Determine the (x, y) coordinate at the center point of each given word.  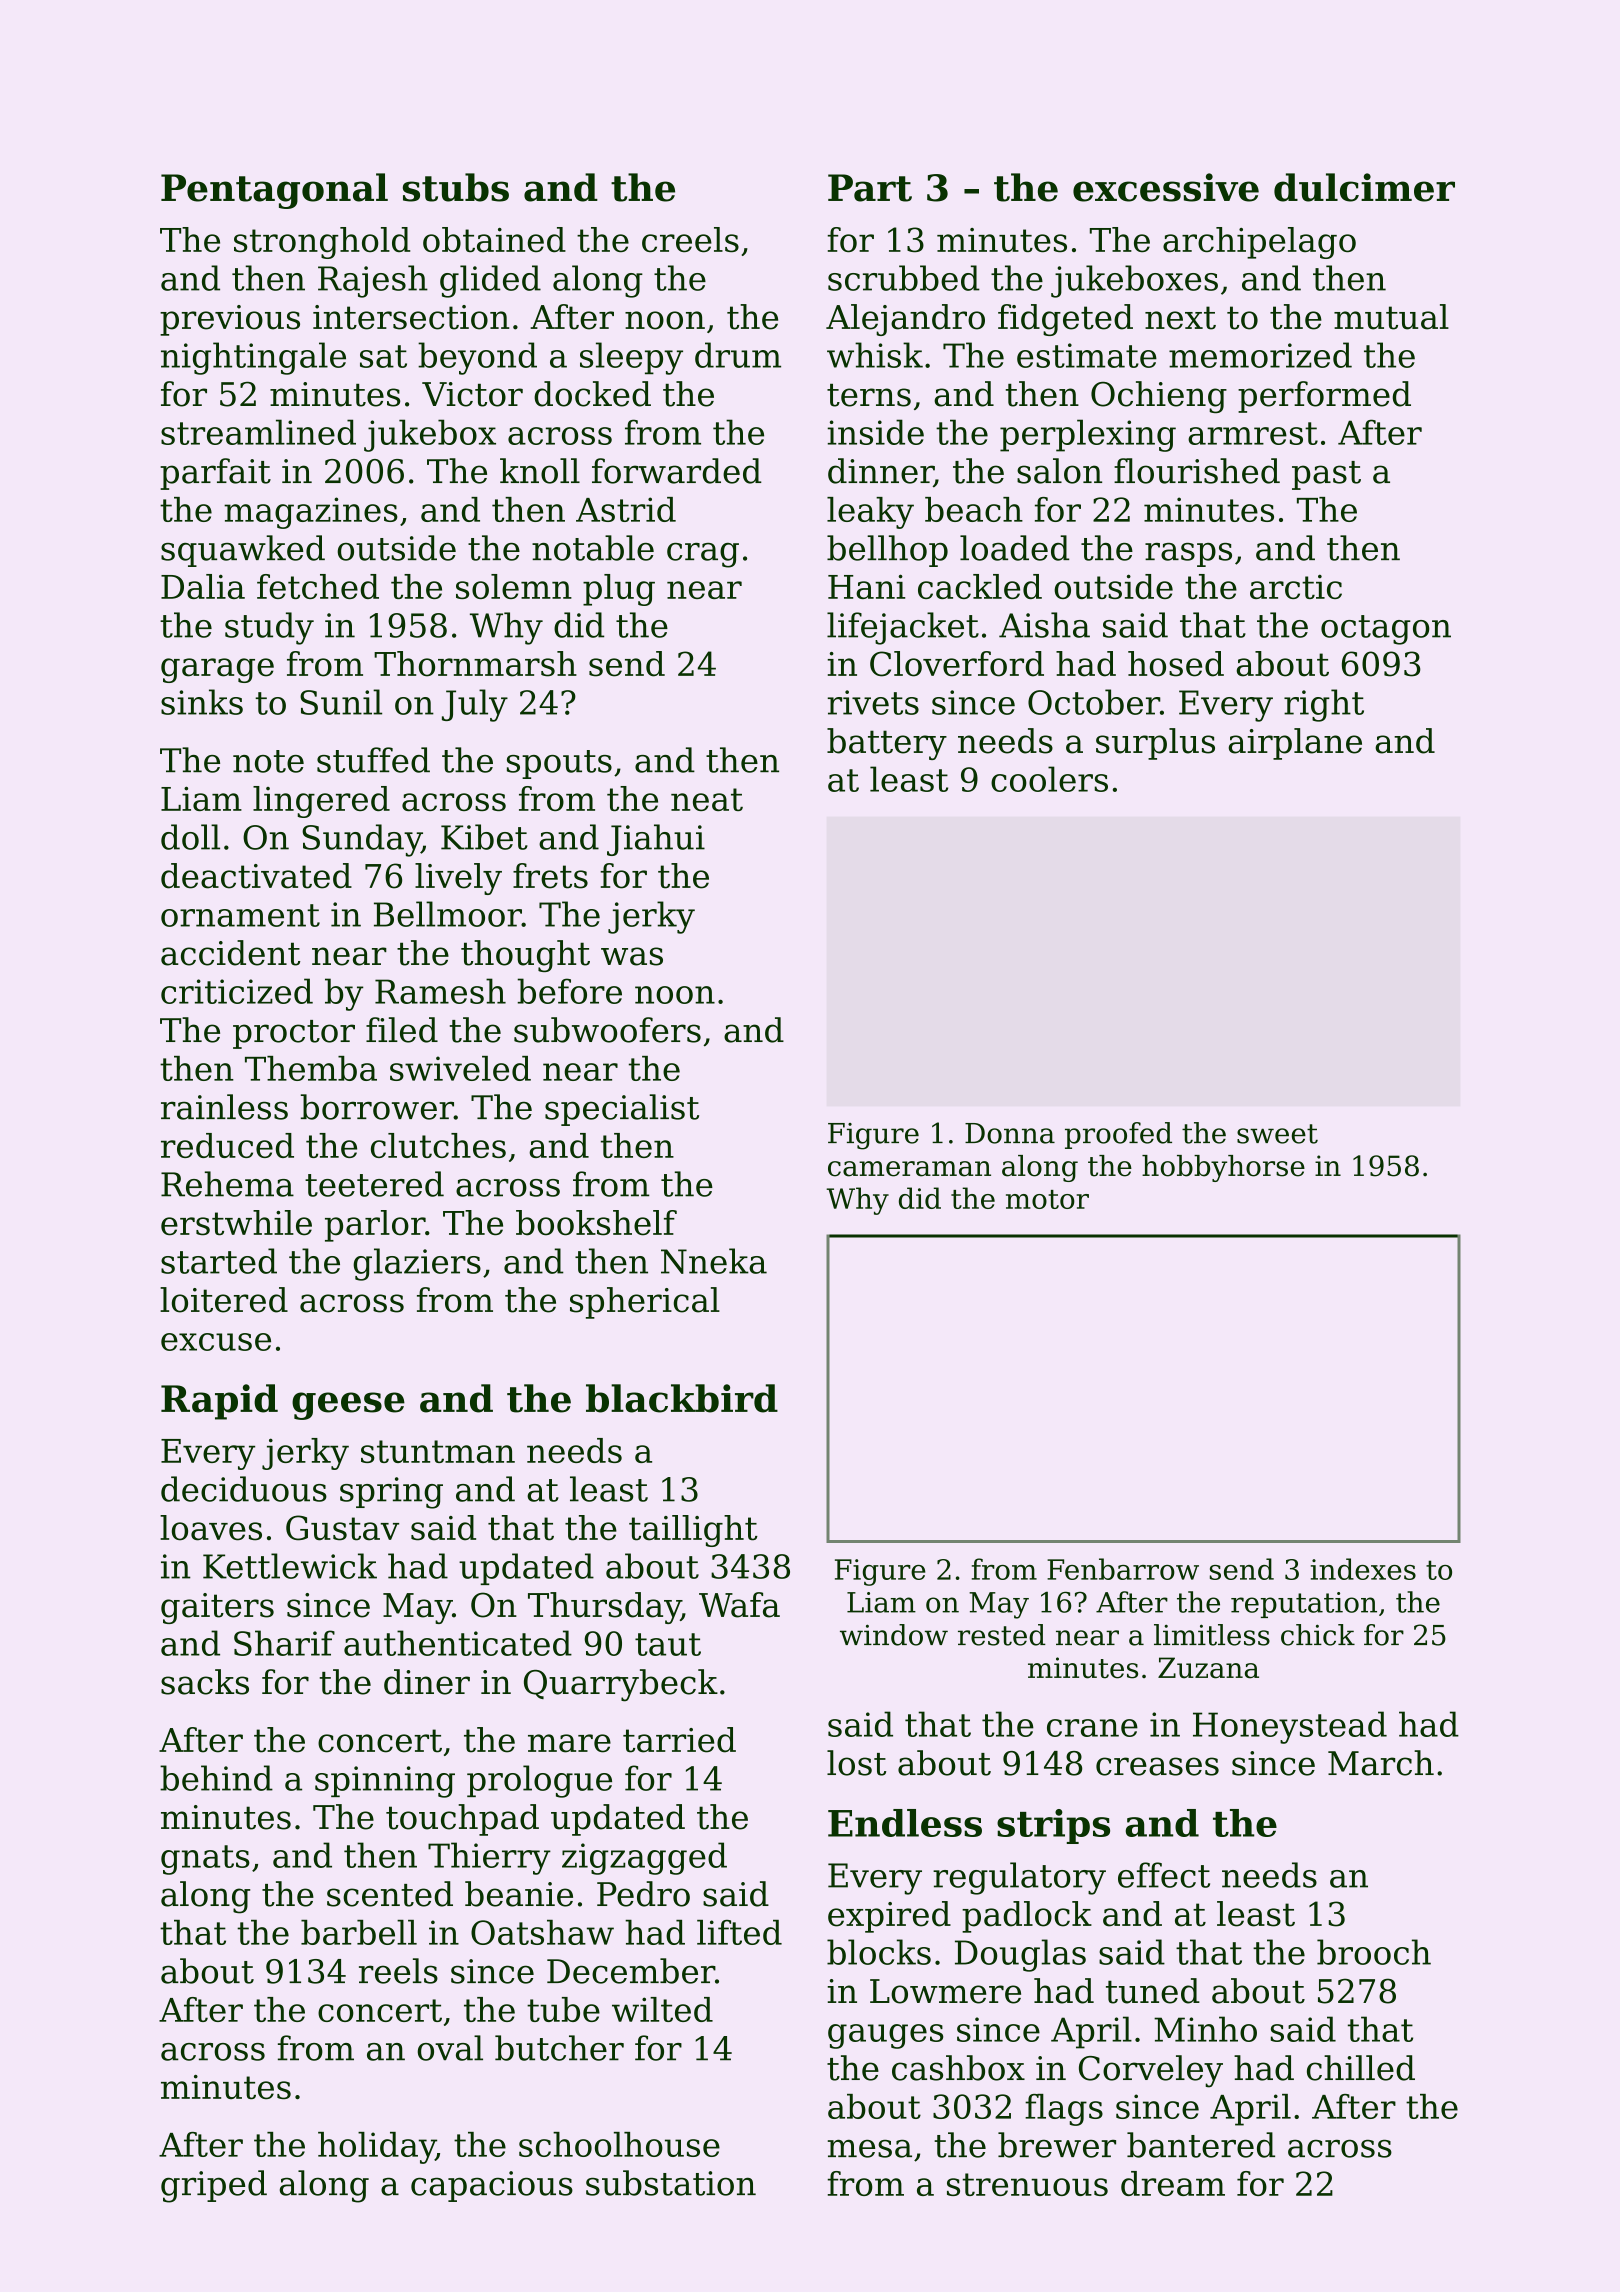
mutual (1391, 317)
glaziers (417, 1264)
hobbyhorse (1223, 1168)
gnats (205, 1860)
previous (230, 320)
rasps (1188, 555)
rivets (873, 702)
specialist (622, 1110)
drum (738, 355)
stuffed (373, 760)
